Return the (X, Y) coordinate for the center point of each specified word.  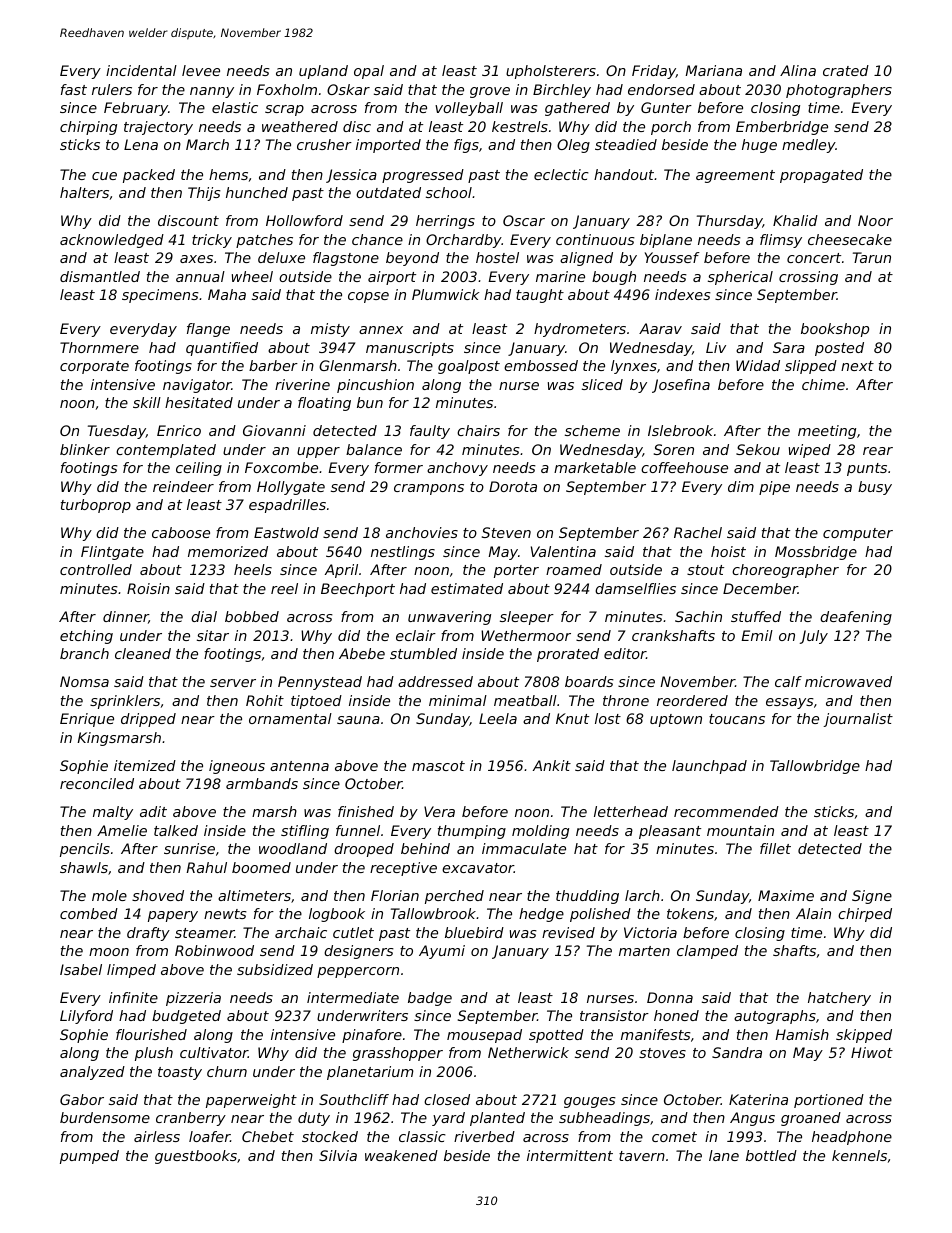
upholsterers (551, 72)
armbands (262, 783)
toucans (737, 719)
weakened (401, 1155)
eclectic (561, 174)
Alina (798, 70)
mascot (438, 766)
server (233, 683)
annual (200, 276)
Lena (141, 144)
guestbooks (196, 1157)
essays (790, 703)
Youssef (672, 257)
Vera (439, 811)
